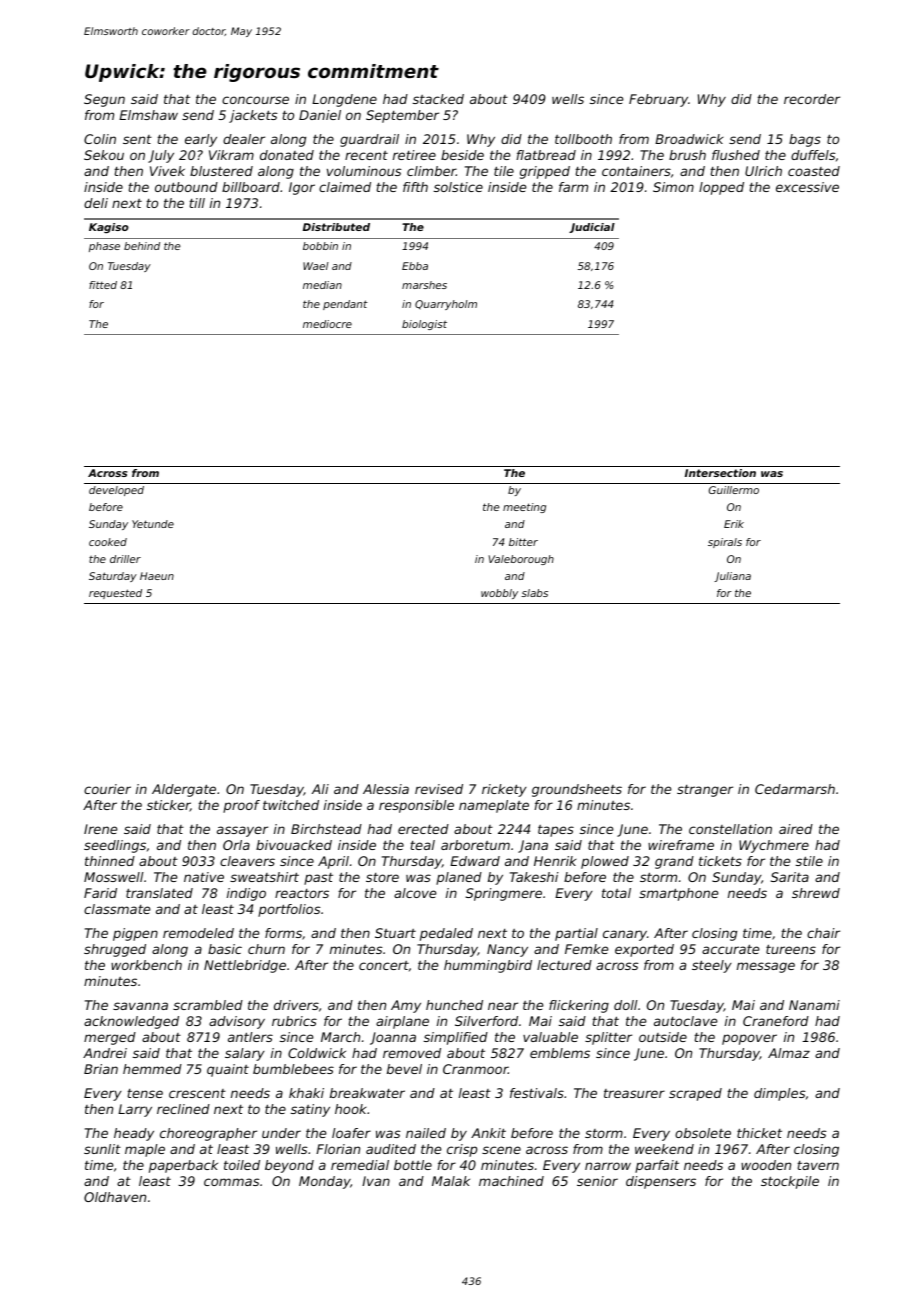 This document has height=1308, width=924. I want to click on Yetunde, so click(153, 524).
